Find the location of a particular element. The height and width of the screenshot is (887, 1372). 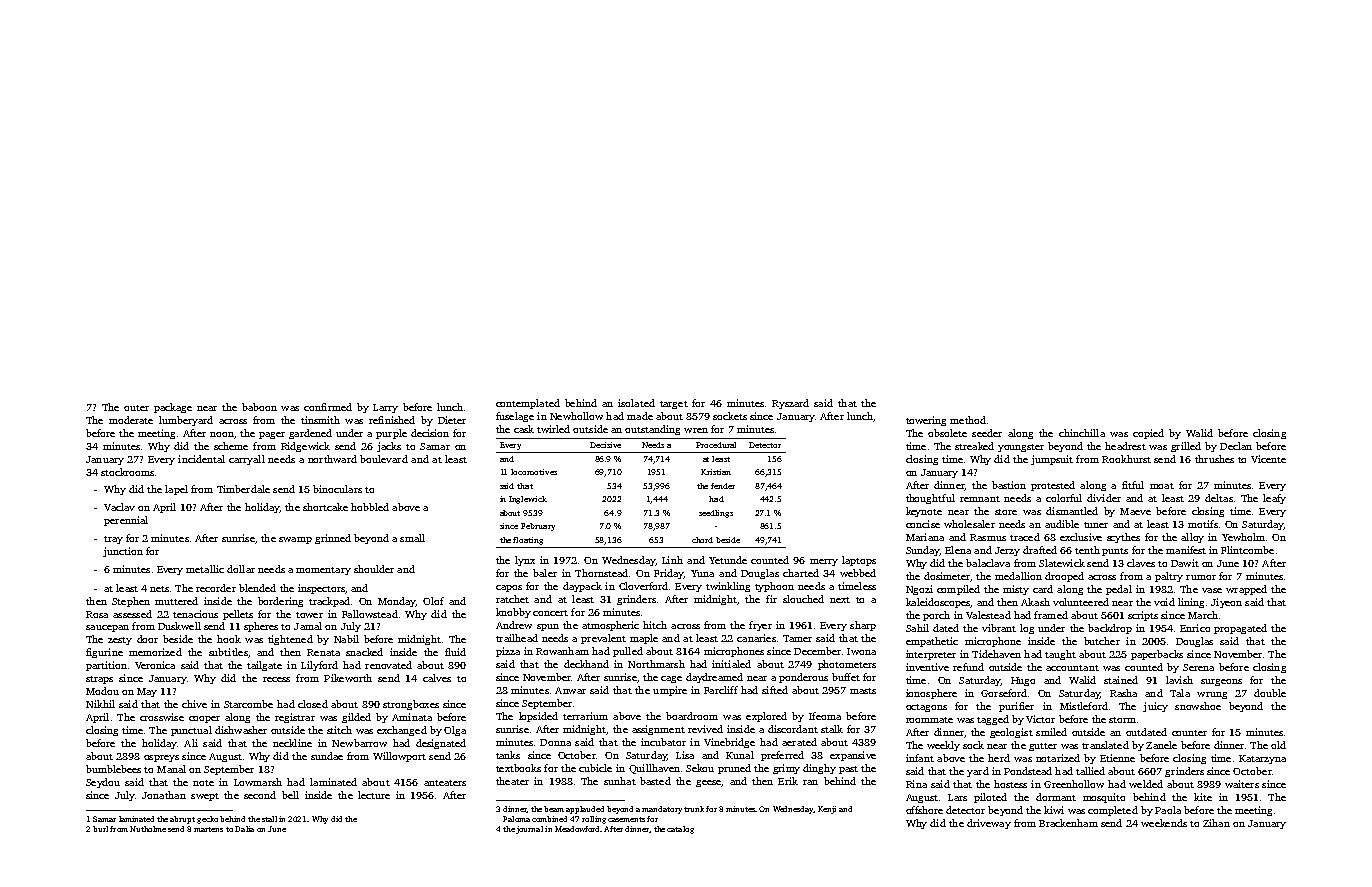

translated is located at coordinates (1105, 745).
